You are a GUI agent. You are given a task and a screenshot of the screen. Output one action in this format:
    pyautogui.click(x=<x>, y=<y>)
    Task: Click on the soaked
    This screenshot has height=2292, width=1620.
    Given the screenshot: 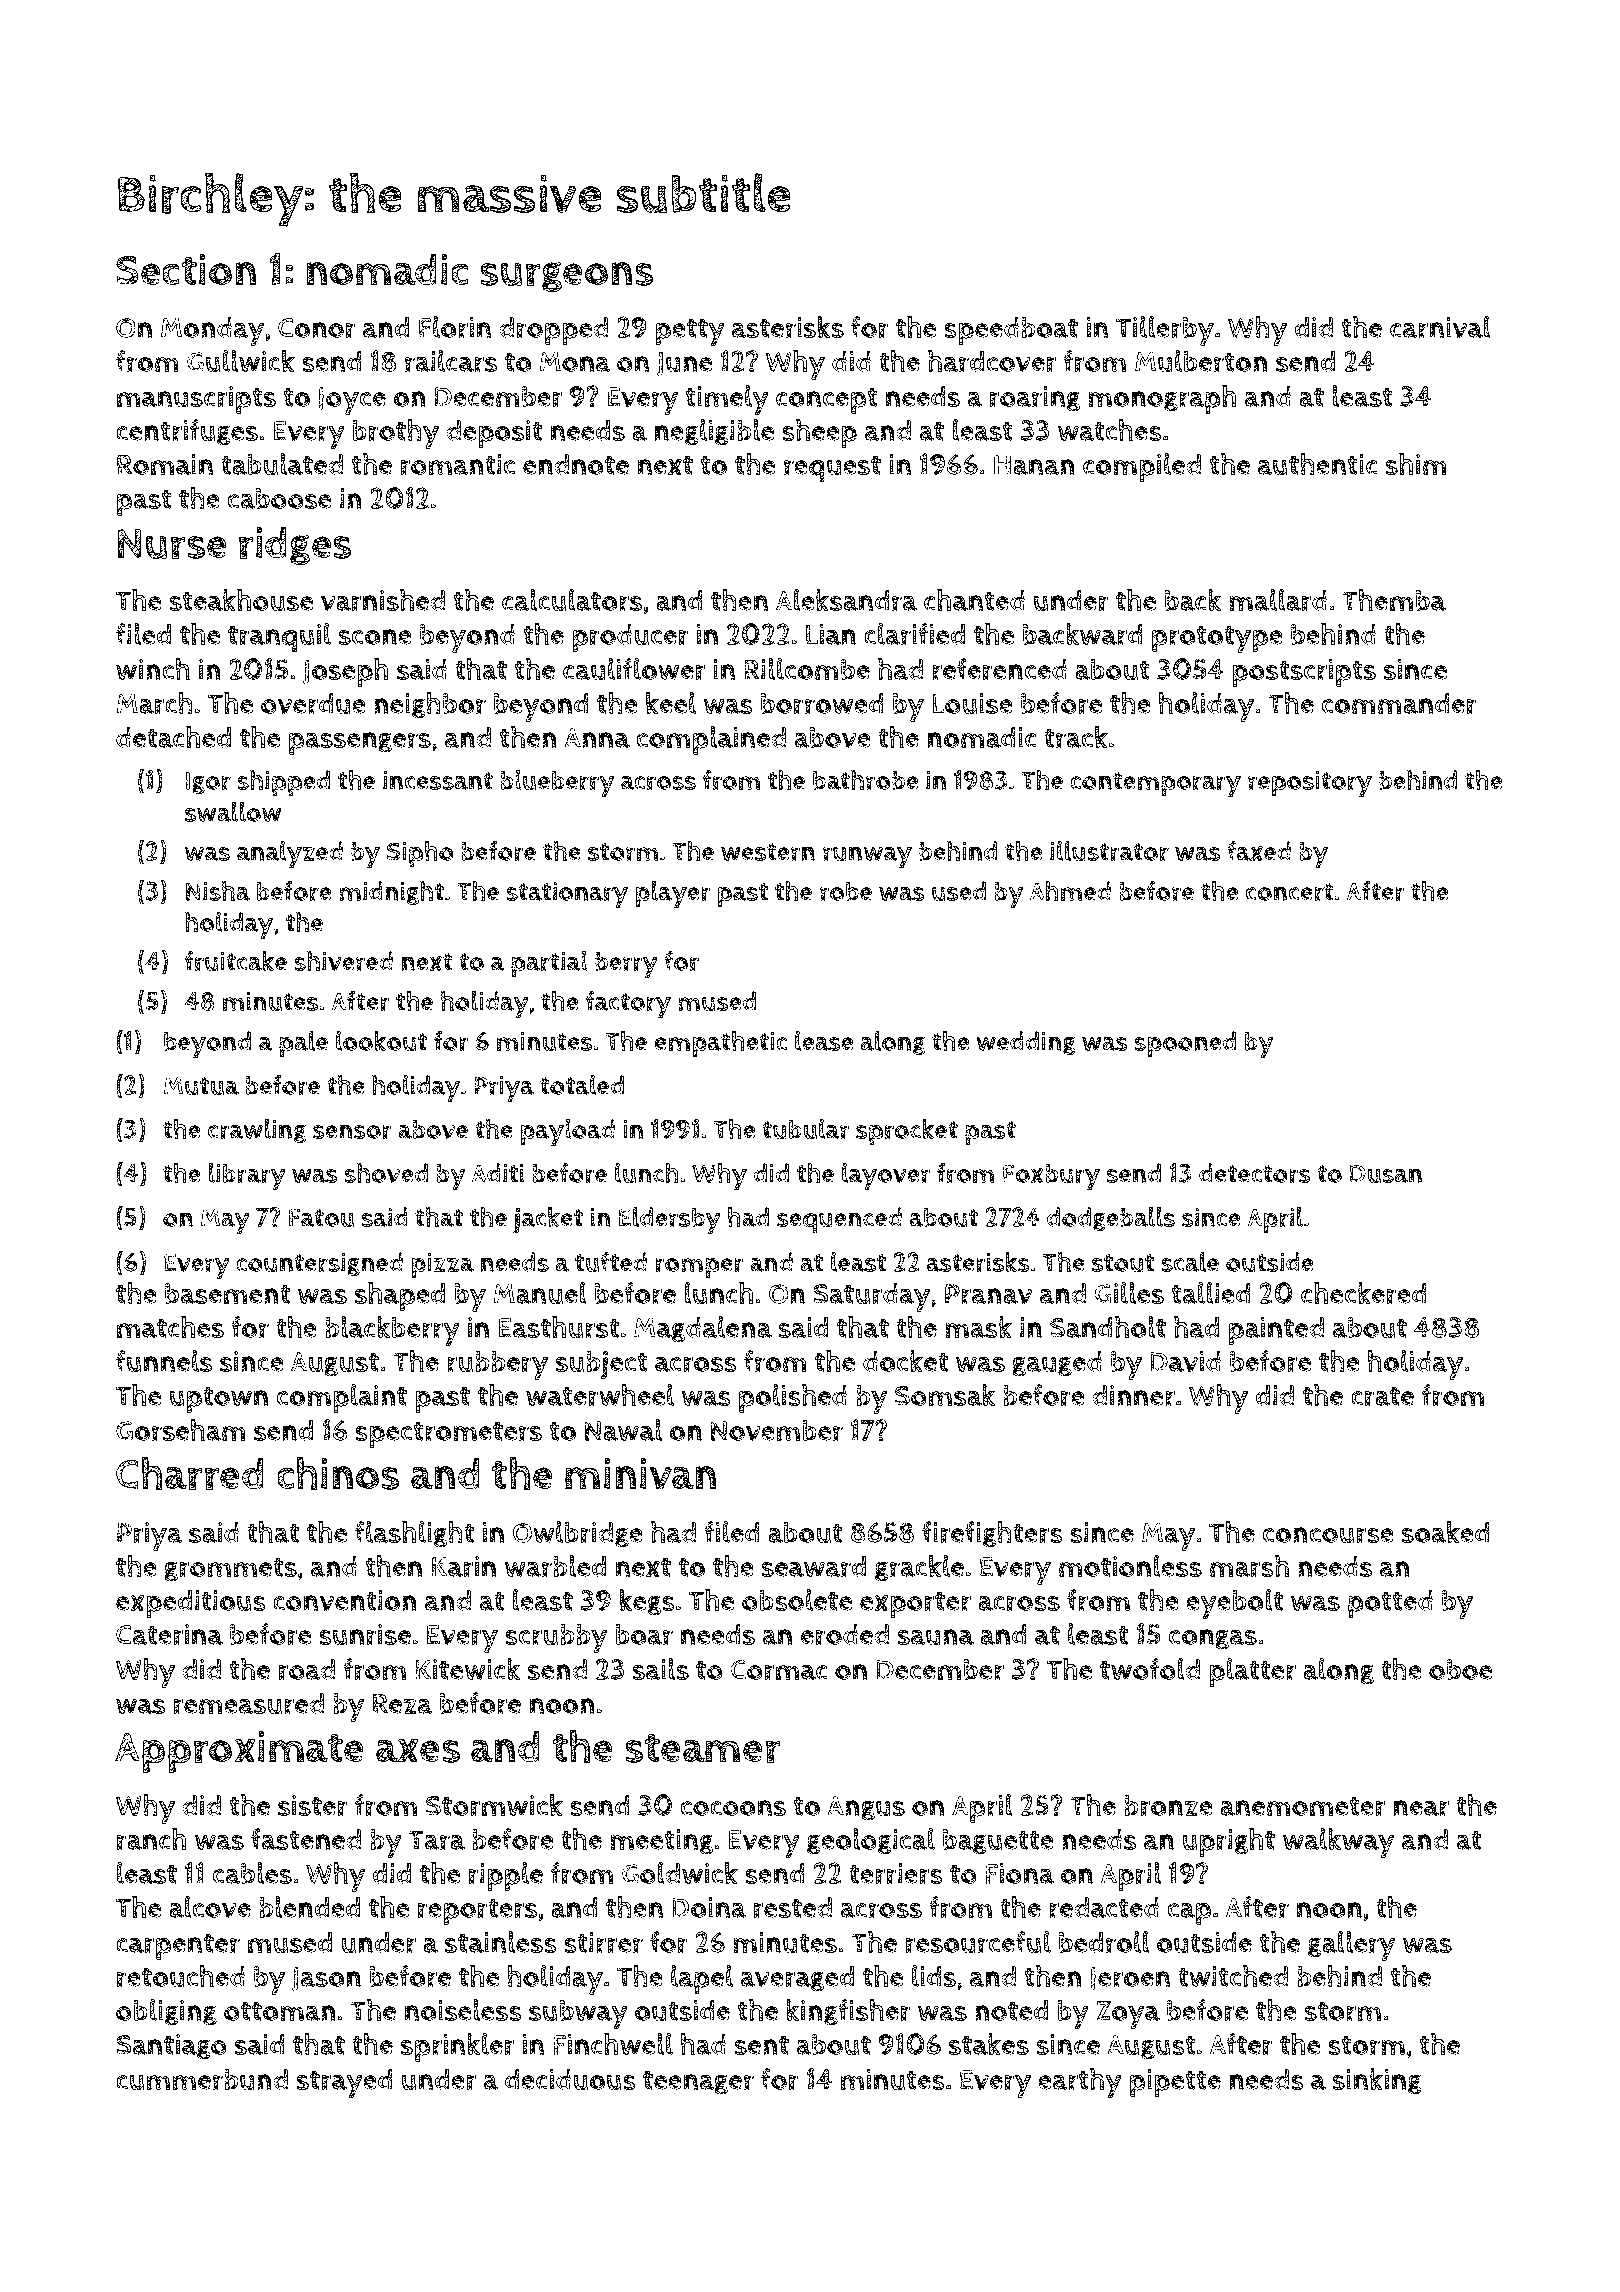 What is the action you would take?
    pyautogui.click(x=1446, y=1532)
